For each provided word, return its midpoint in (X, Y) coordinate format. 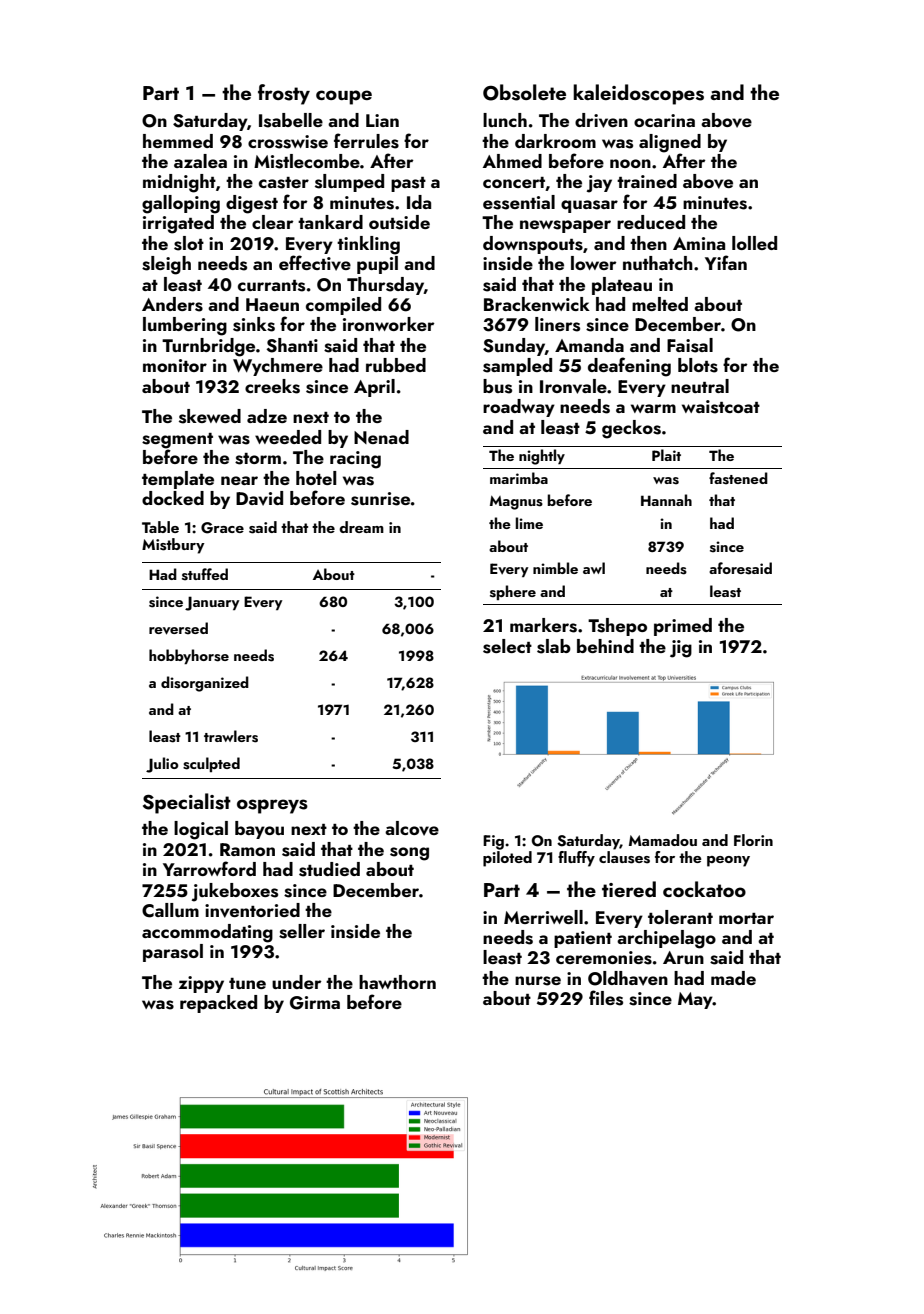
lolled (754, 243)
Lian (382, 120)
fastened (738, 478)
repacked (218, 1004)
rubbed (396, 365)
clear (272, 222)
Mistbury (173, 546)
